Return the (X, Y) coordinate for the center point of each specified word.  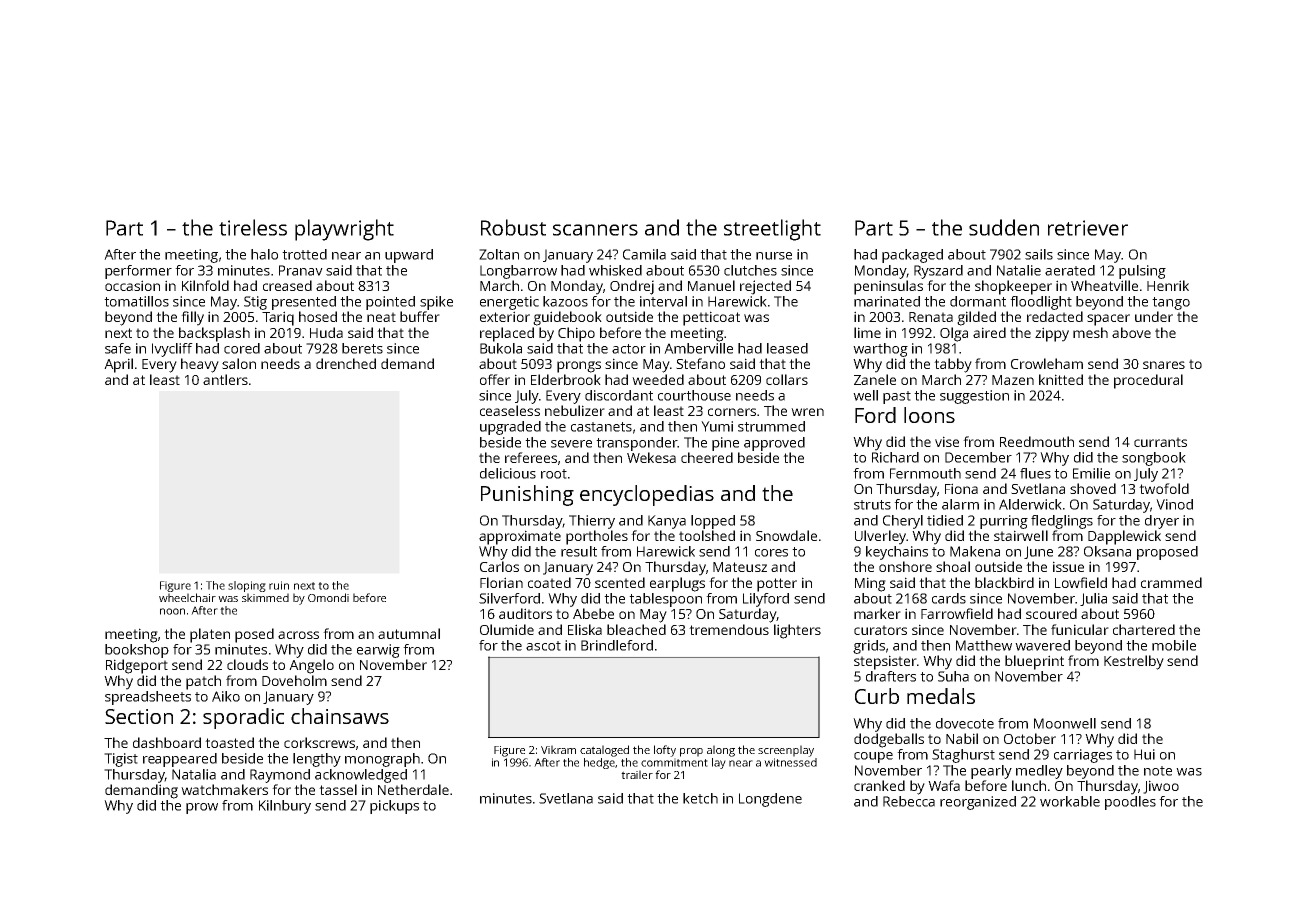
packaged (912, 256)
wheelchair (187, 597)
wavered (1042, 645)
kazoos (565, 301)
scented (620, 582)
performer (138, 272)
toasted (229, 742)
